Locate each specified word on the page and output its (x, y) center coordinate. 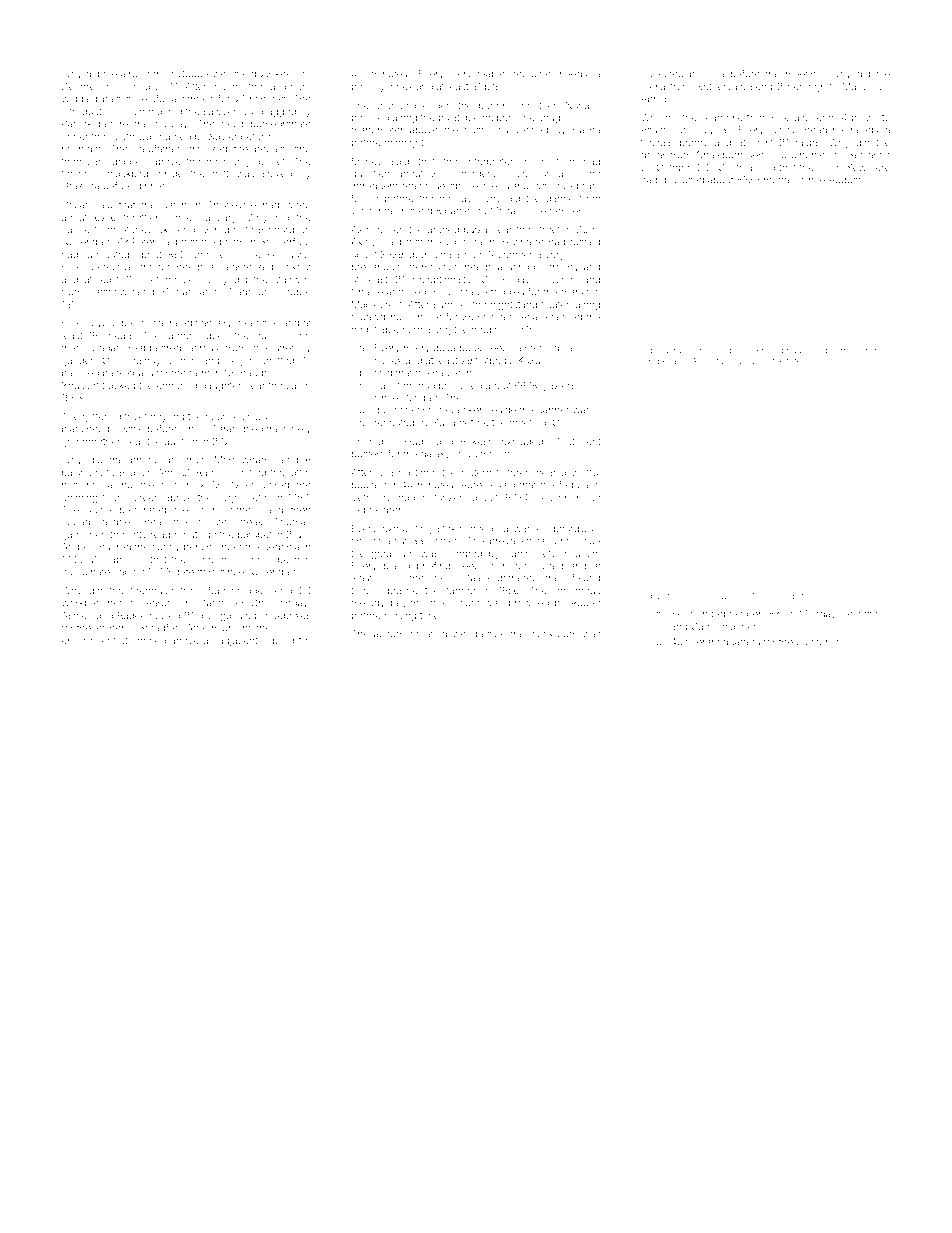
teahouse (424, 186)
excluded (522, 441)
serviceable (479, 74)
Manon (858, 86)
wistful (586, 472)
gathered (517, 579)
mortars (781, 180)
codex (388, 360)
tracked (118, 385)
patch (174, 205)
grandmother (91, 442)
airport (135, 74)
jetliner (109, 629)
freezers (856, 350)
